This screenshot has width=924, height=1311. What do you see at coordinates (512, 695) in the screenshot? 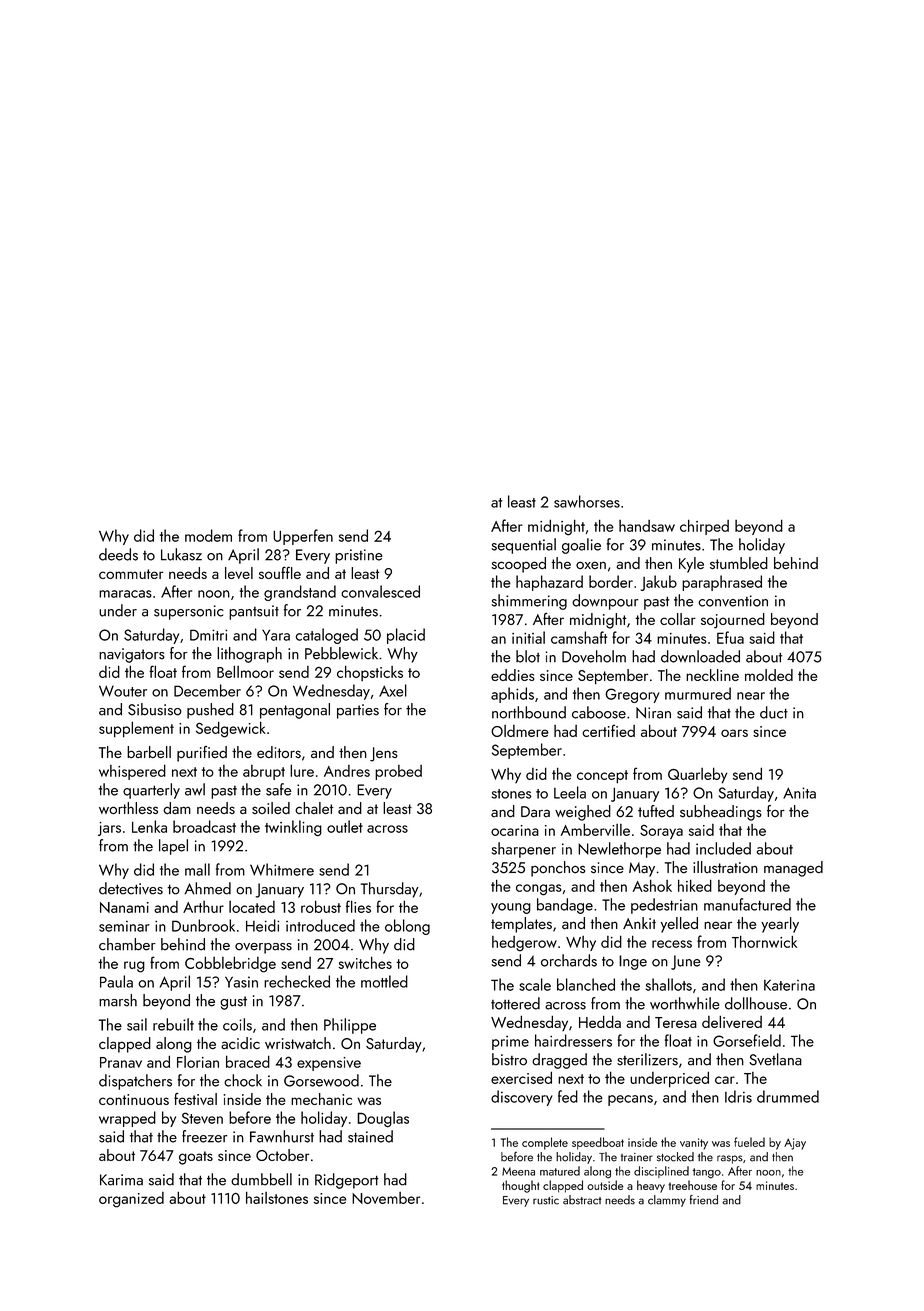
I see `aphids` at bounding box center [512, 695].
